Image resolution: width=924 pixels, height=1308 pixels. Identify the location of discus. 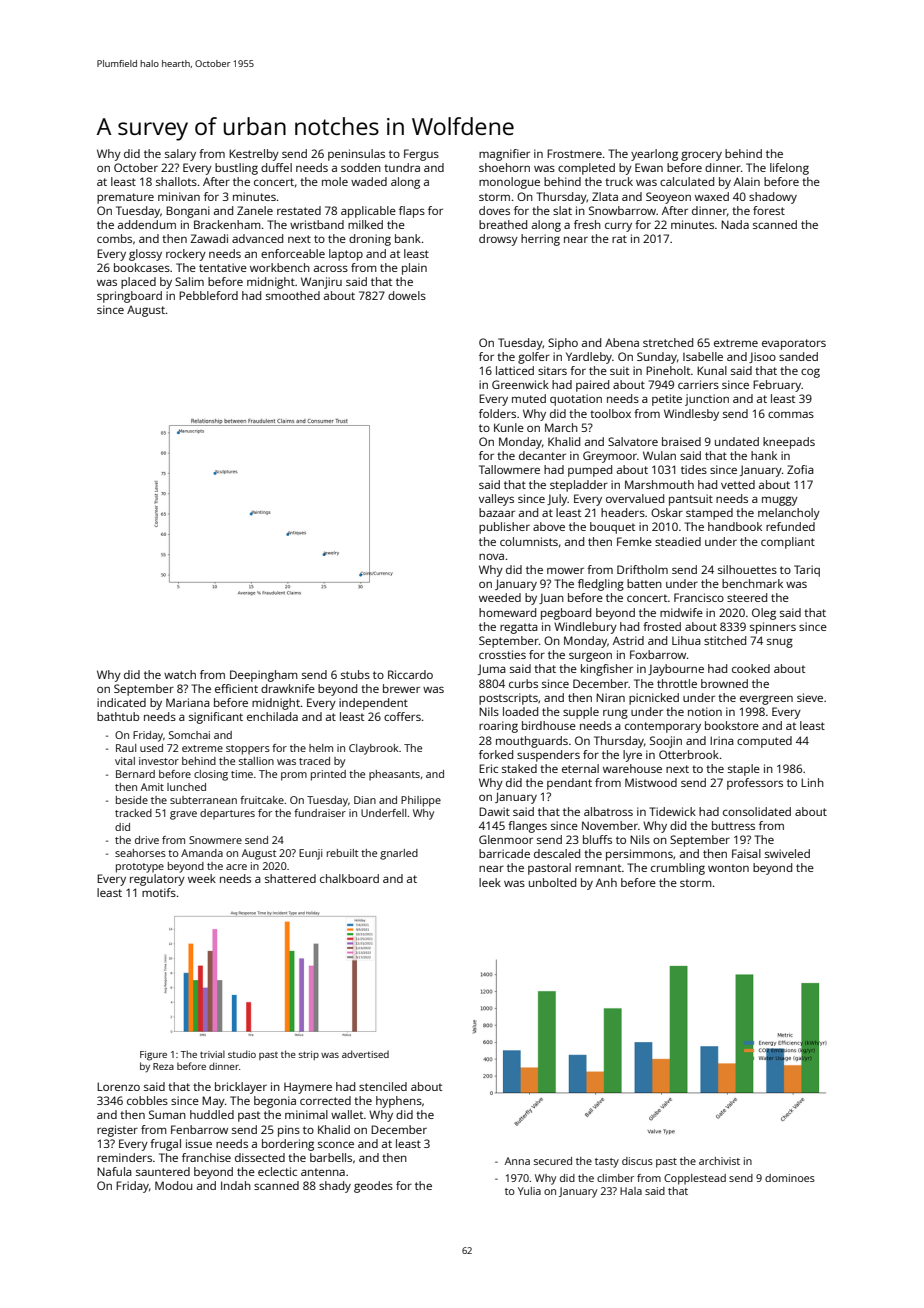
(637, 1161).
